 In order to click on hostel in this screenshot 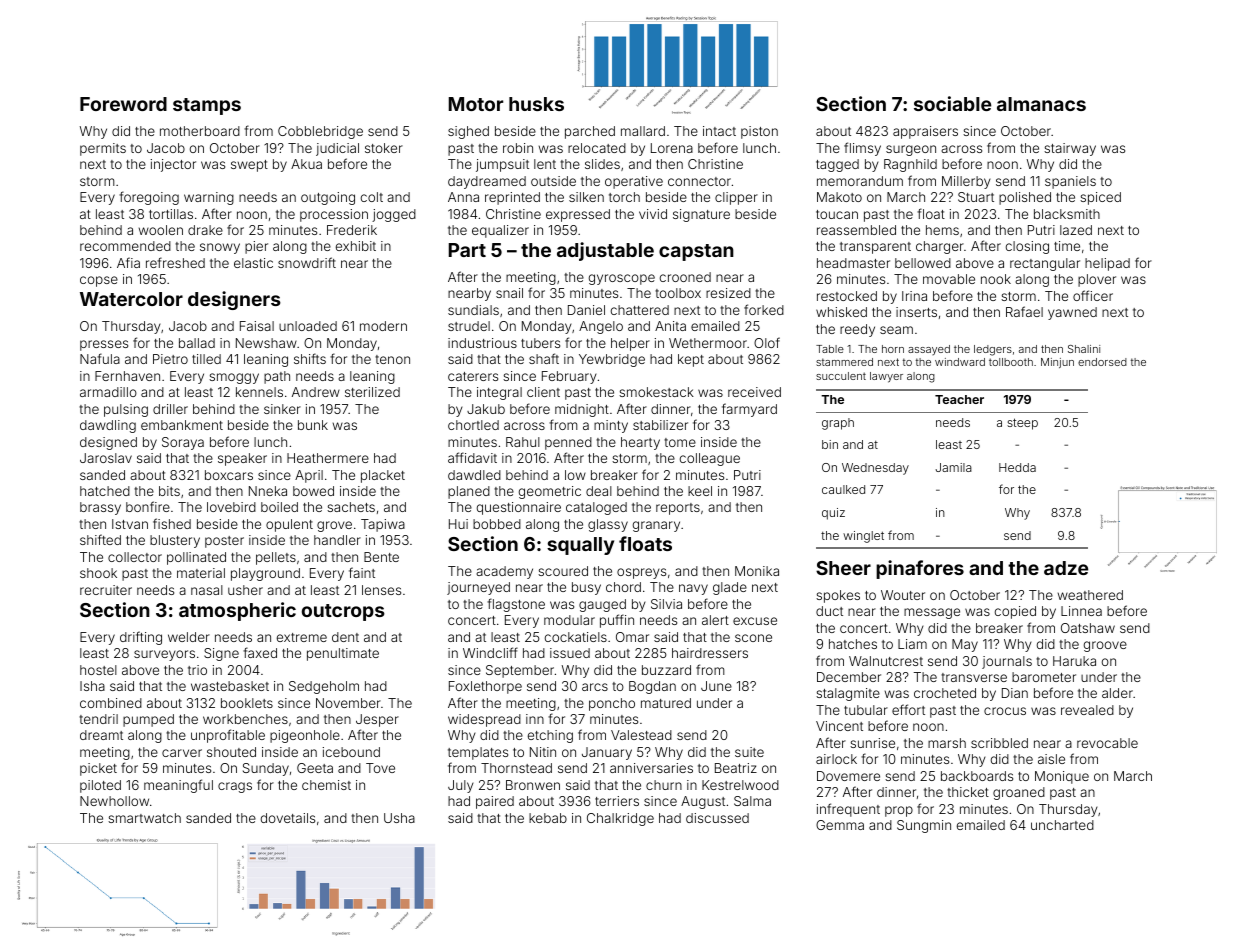, I will do `click(98, 670)`.
